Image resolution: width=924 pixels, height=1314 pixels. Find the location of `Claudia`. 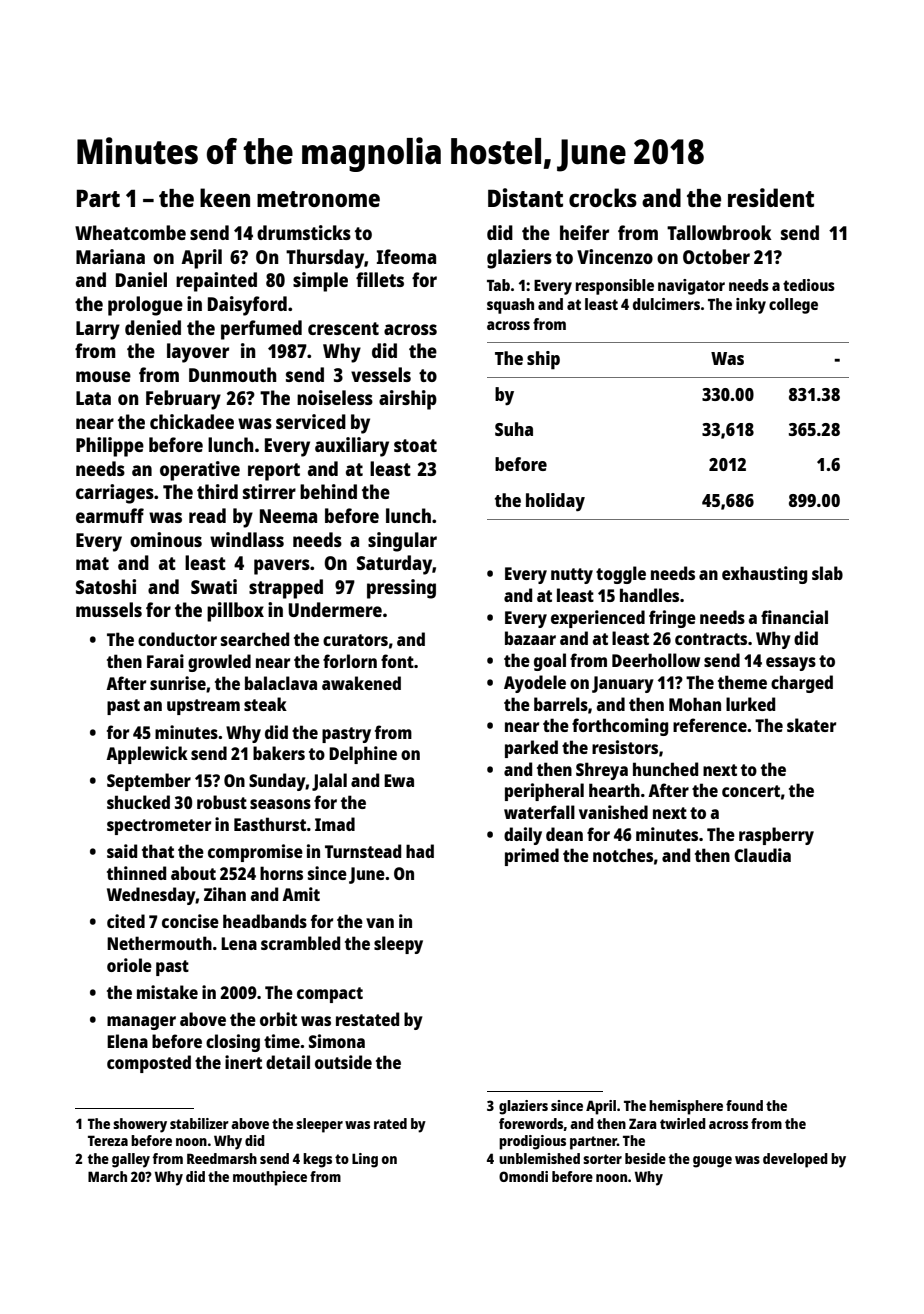

Claudia is located at coordinates (762, 855).
